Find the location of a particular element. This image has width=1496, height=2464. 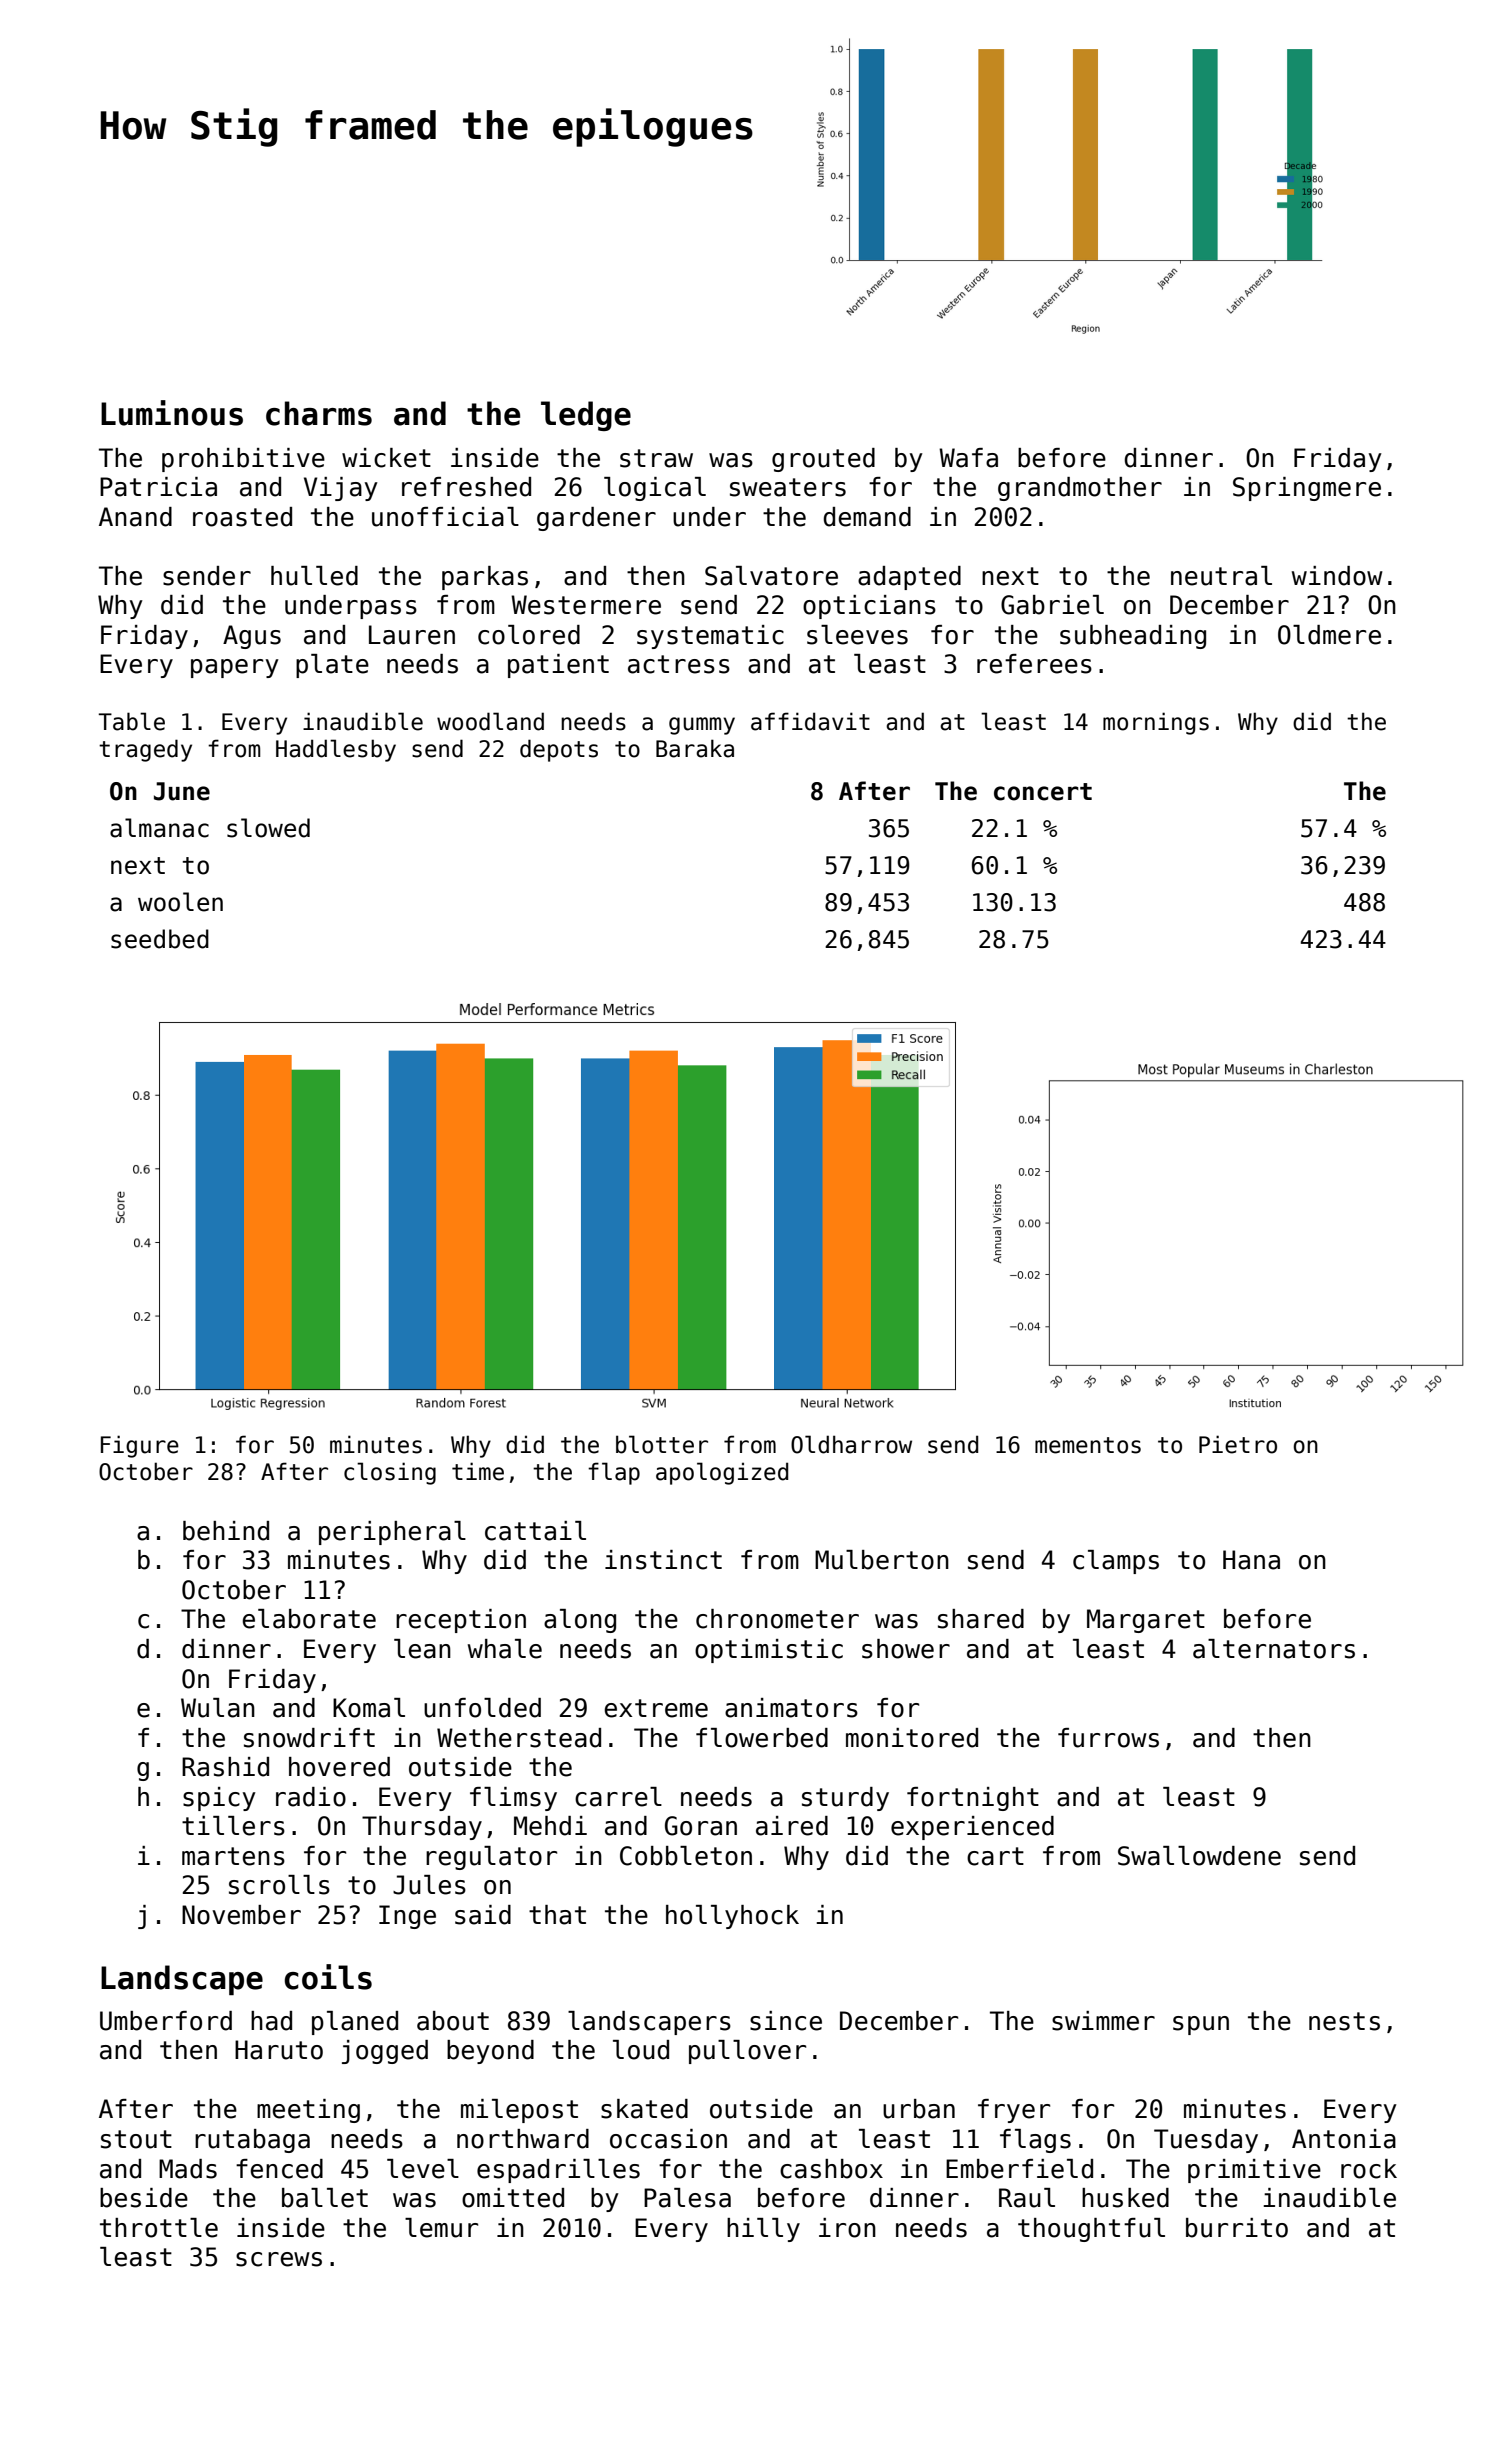

swimmer is located at coordinates (1103, 2021).
